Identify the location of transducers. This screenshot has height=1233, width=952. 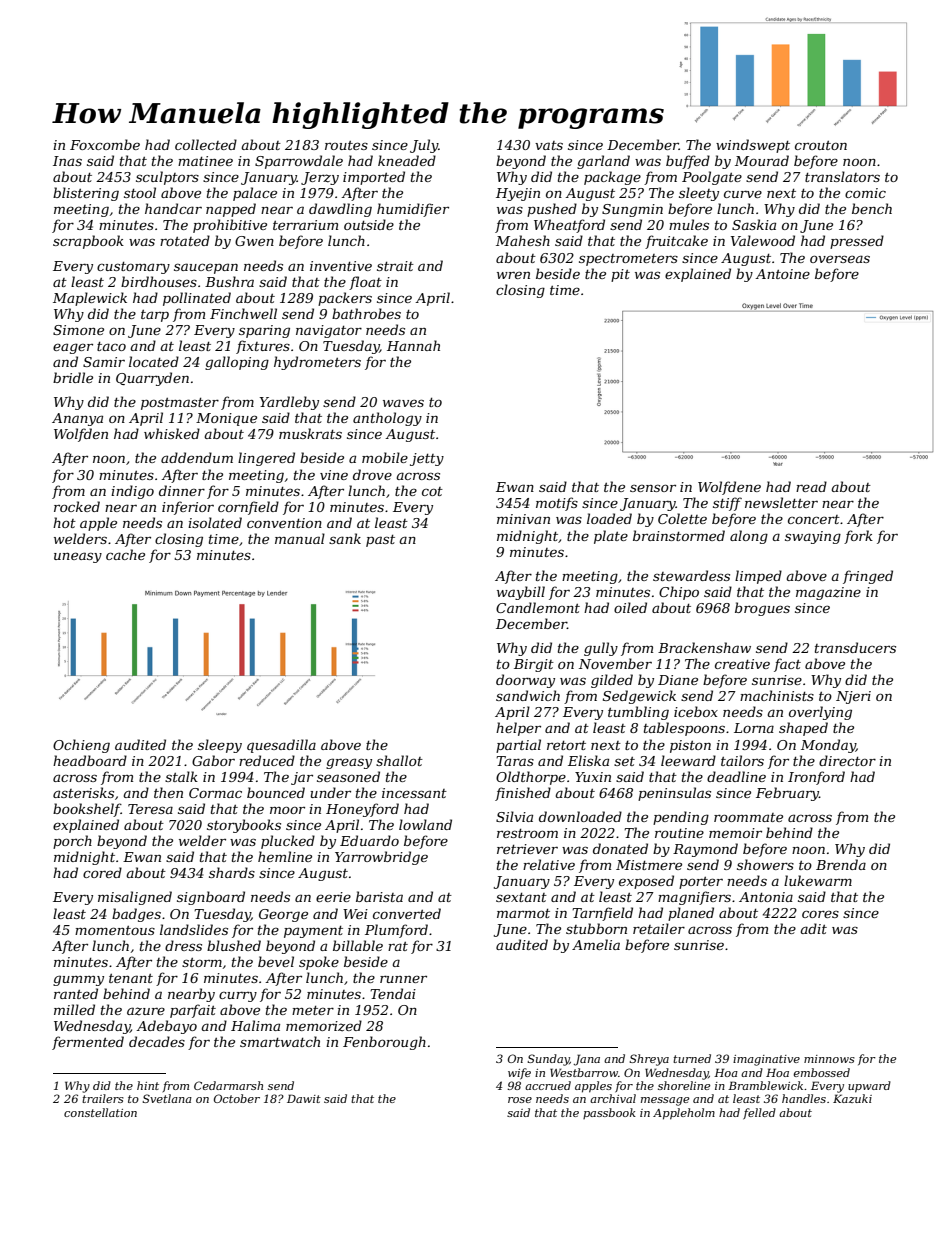
(855, 647).
